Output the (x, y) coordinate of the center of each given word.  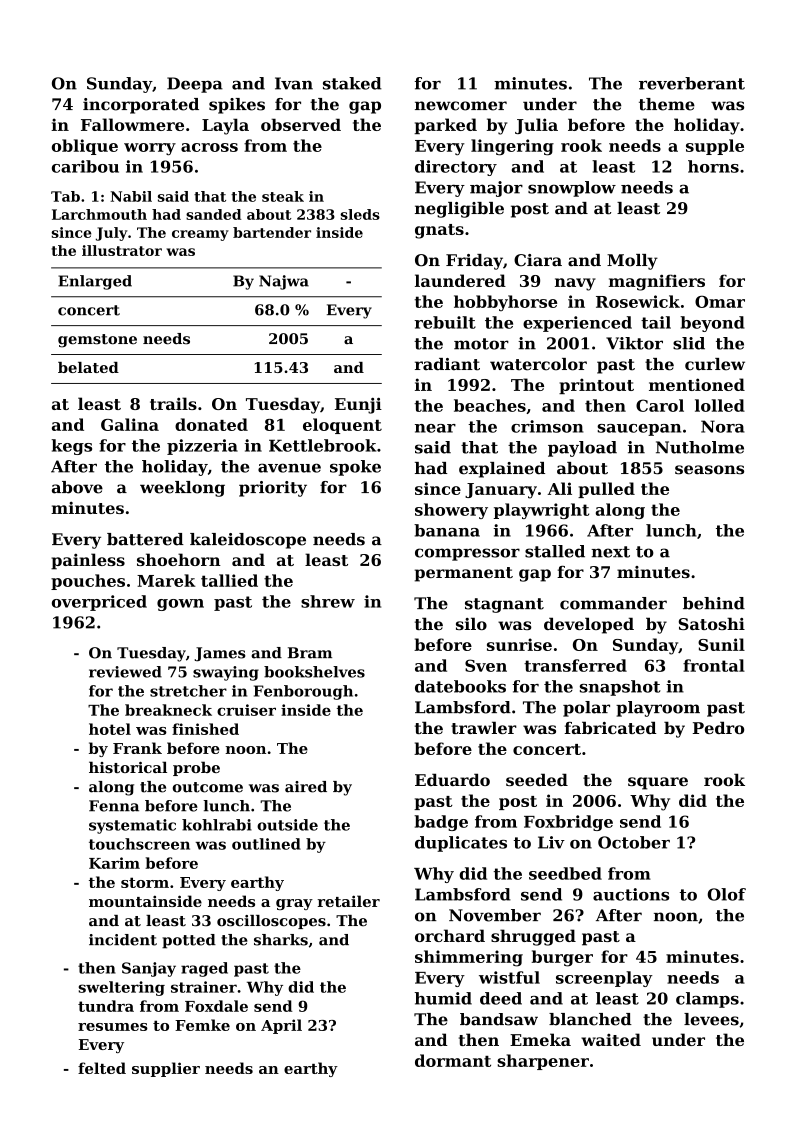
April (281, 1026)
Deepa (195, 85)
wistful (509, 977)
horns (713, 166)
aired (306, 787)
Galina (130, 424)
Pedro (718, 727)
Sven (486, 665)
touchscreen (139, 844)
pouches (88, 582)
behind (714, 603)
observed (301, 124)
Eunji (358, 406)
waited (611, 1039)
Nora (723, 426)
